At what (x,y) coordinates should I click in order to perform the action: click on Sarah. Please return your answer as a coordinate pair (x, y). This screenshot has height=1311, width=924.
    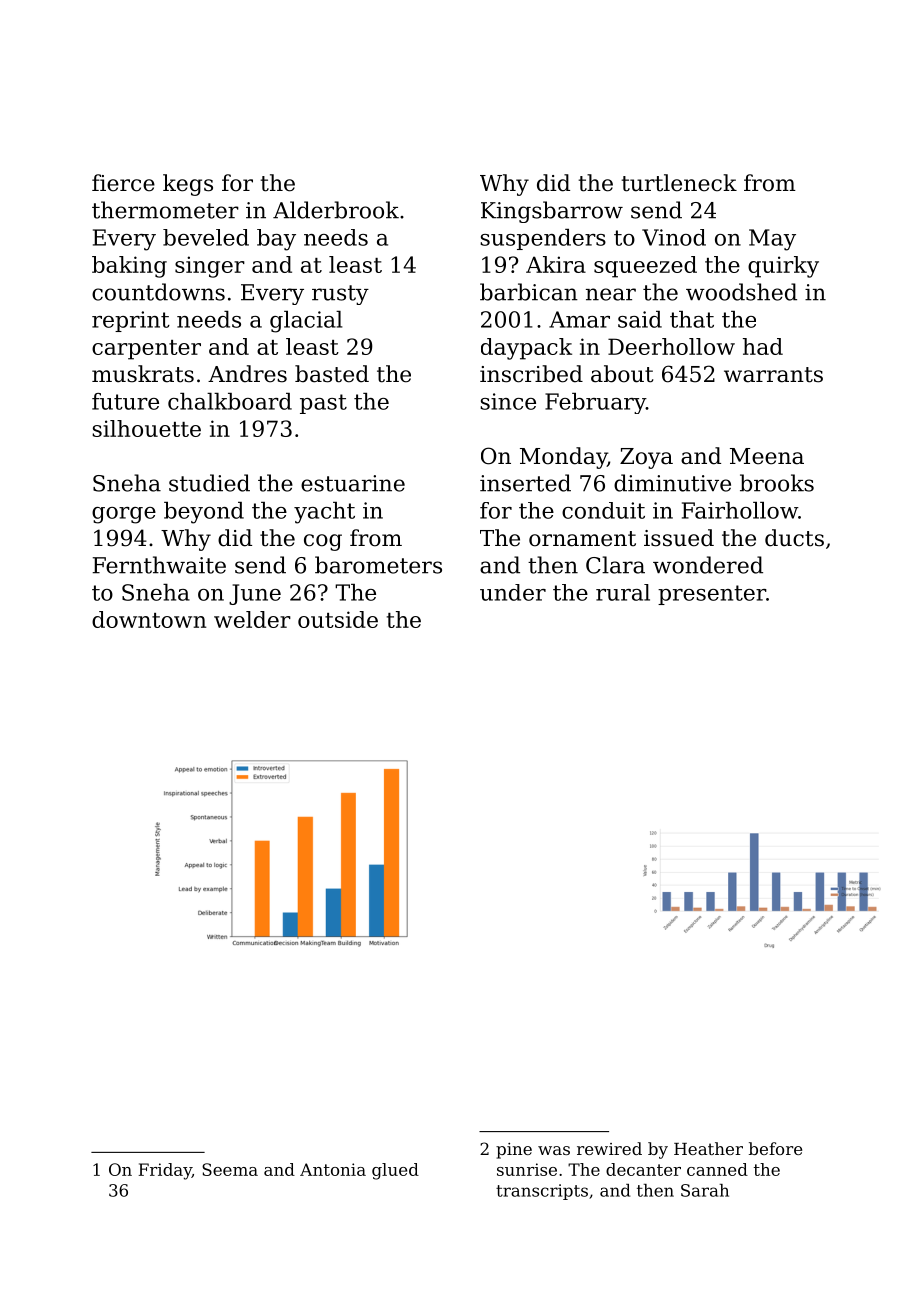
    Looking at the image, I should click on (705, 1190).
